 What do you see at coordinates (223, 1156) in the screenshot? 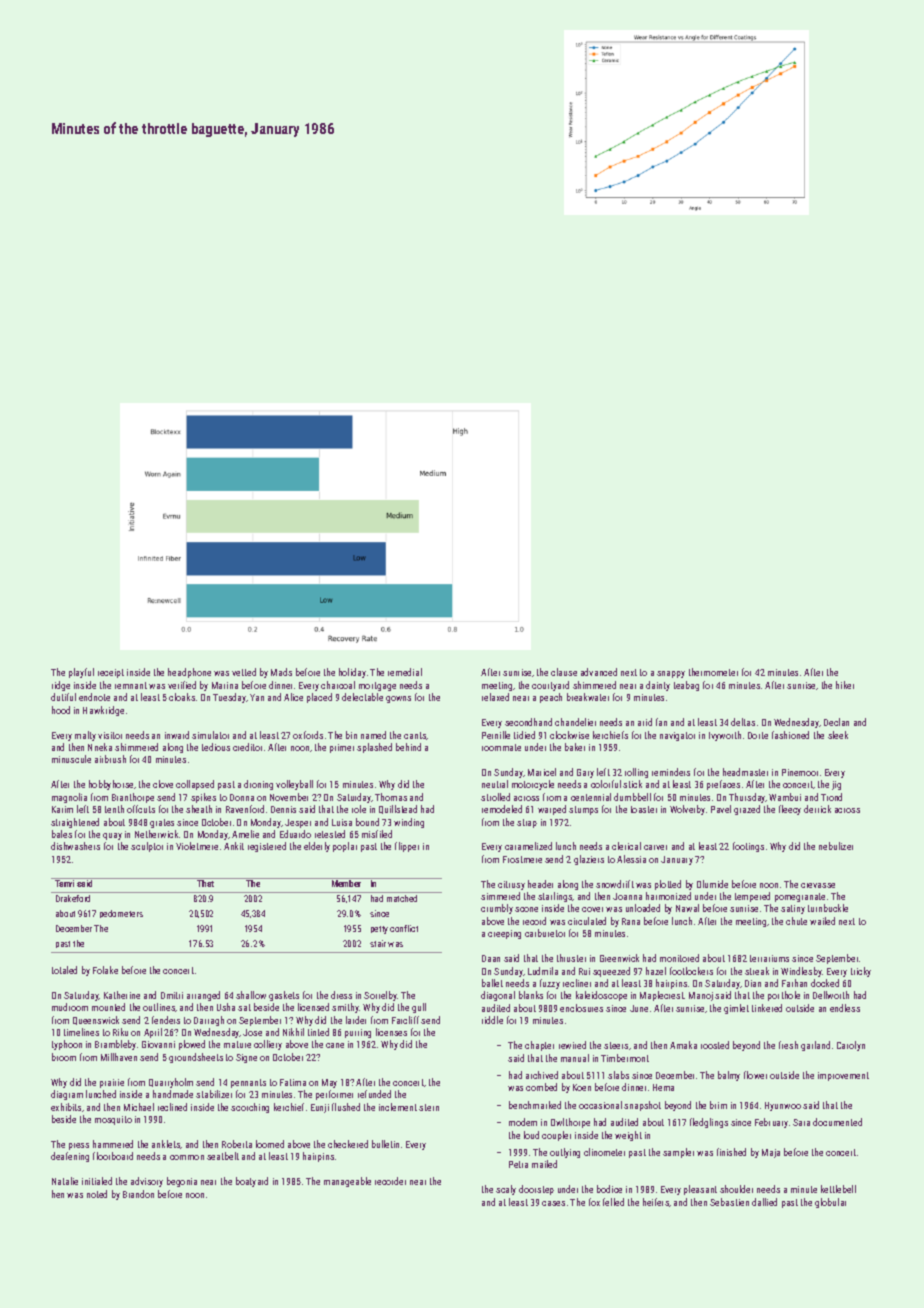
I see `seatbelt` at bounding box center [223, 1156].
